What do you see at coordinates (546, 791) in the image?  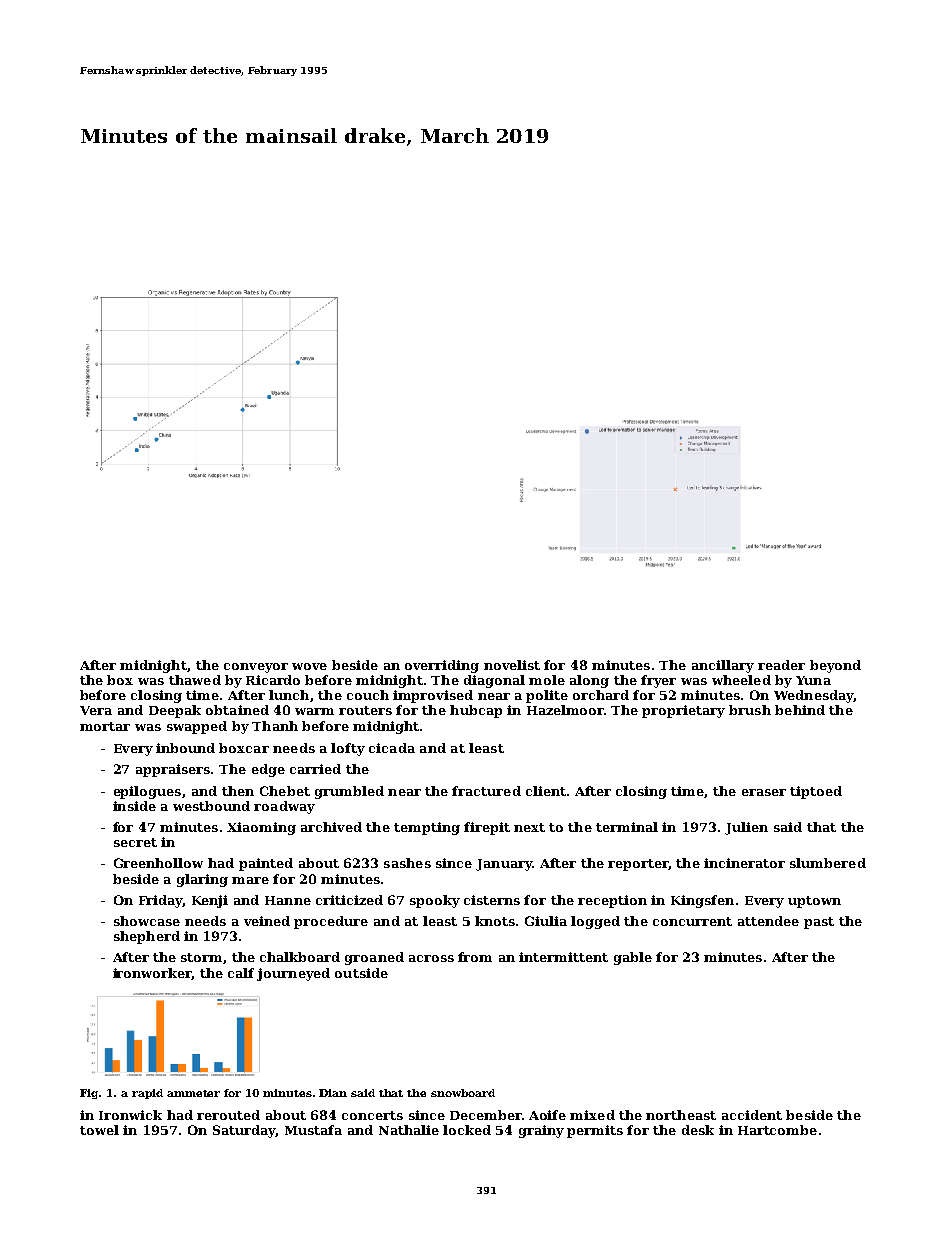 I see `client` at bounding box center [546, 791].
